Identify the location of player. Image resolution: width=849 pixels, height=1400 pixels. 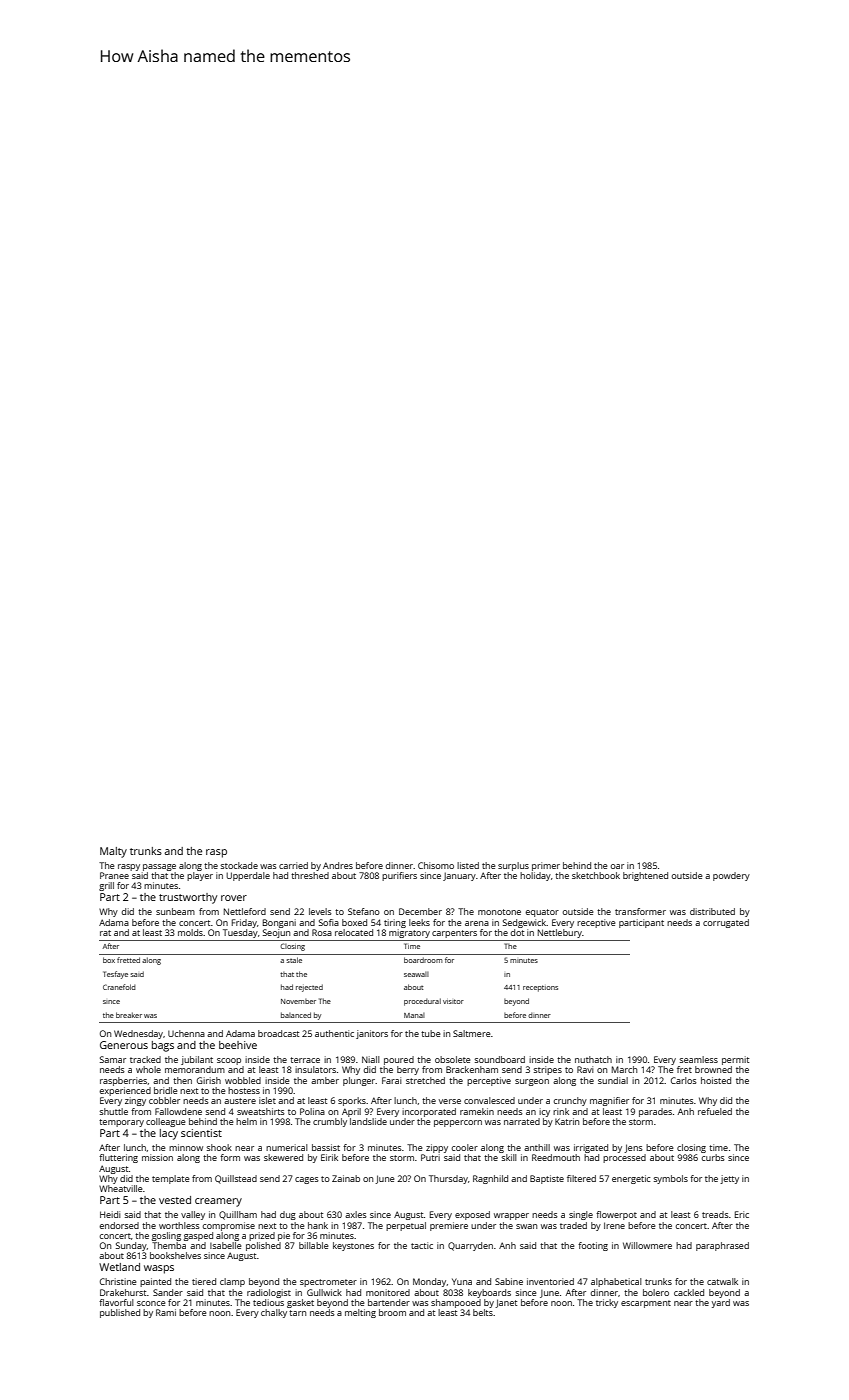
(200, 876).
